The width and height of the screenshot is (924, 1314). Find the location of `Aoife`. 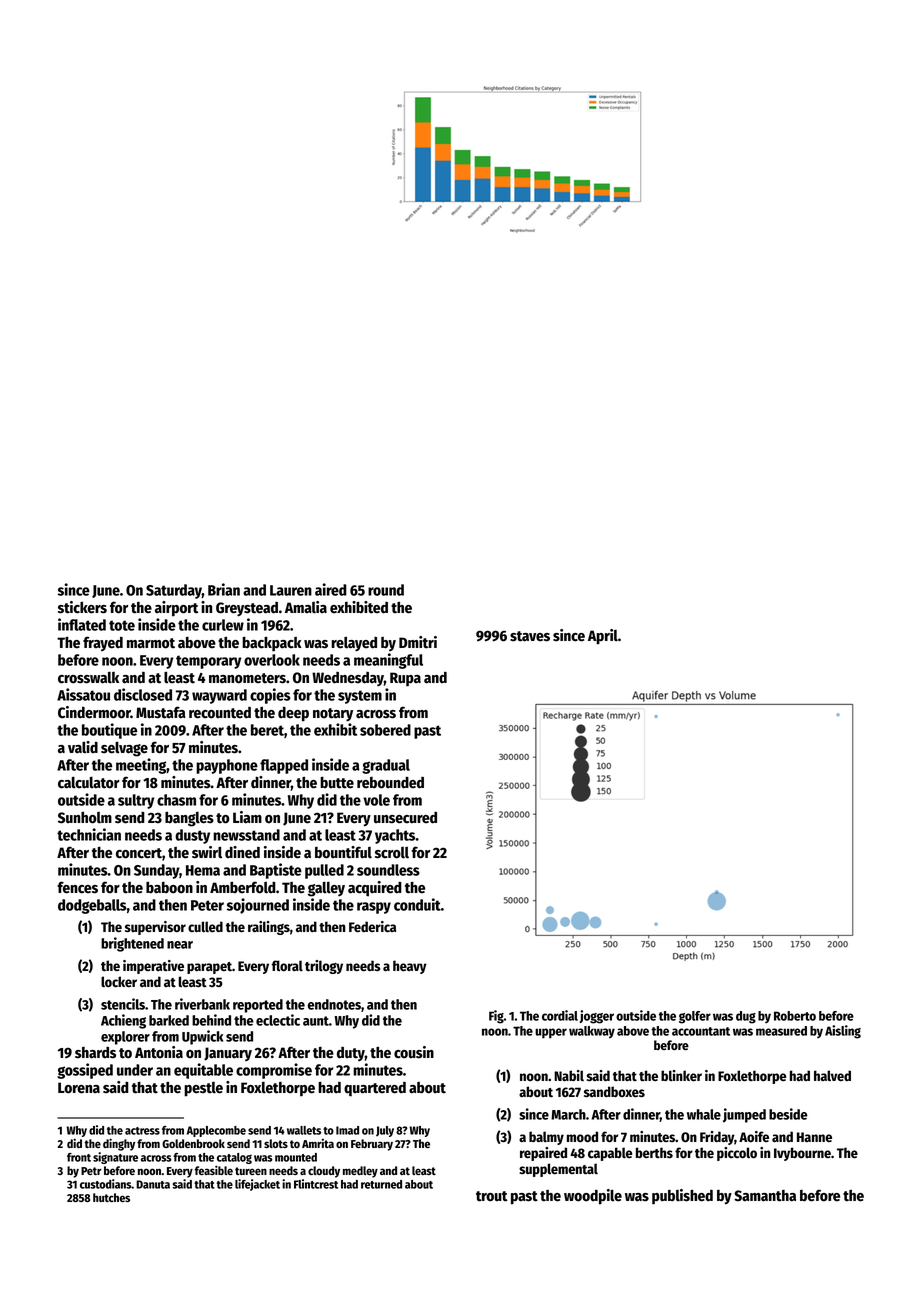

Aoife is located at coordinates (754, 1136).
